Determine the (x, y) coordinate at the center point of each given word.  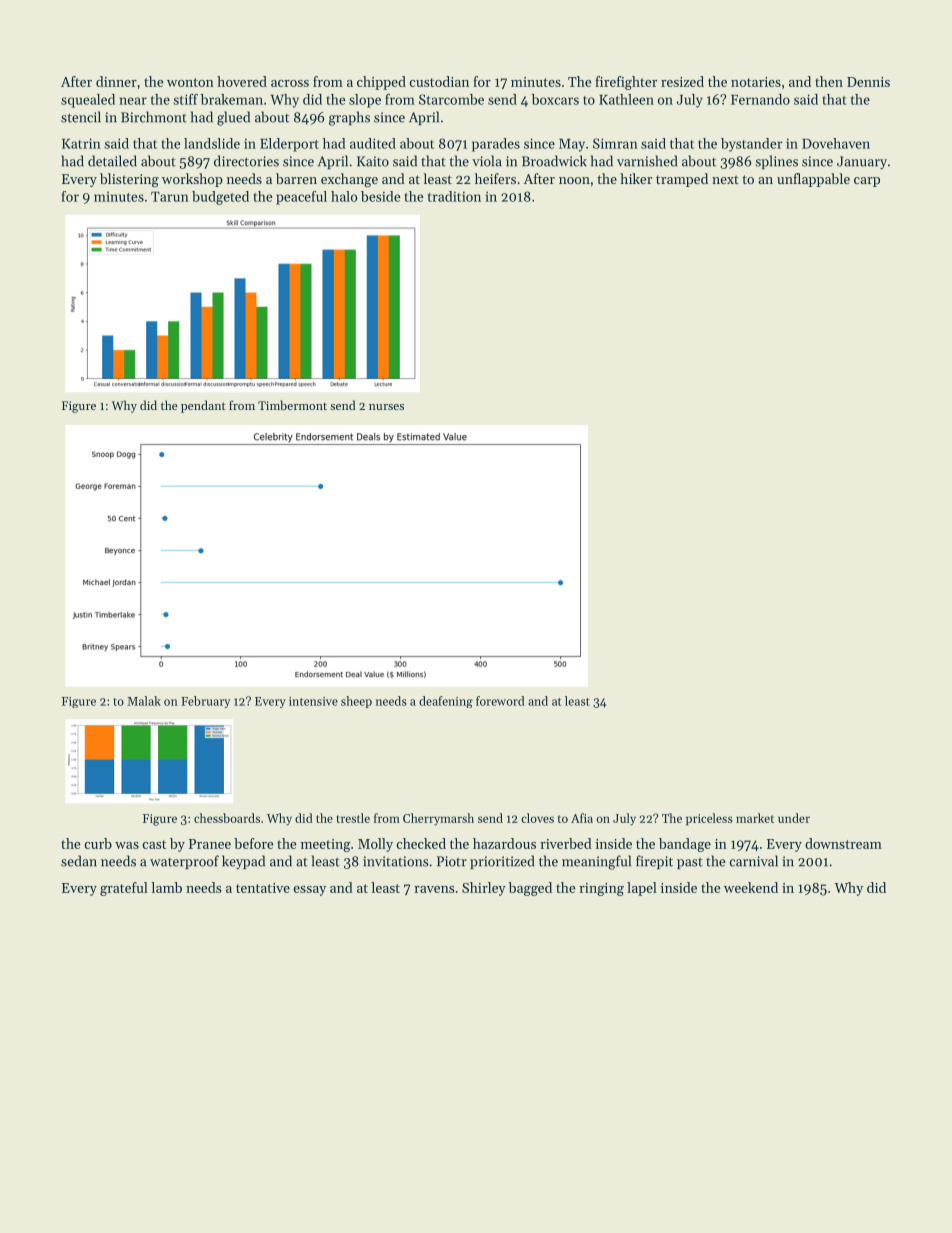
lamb (166, 887)
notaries (756, 82)
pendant (203, 406)
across (290, 83)
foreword (500, 701)
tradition (454, 196)
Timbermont (292, 405)
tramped (682, 180)
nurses (386, 407)
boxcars (555, 99)
